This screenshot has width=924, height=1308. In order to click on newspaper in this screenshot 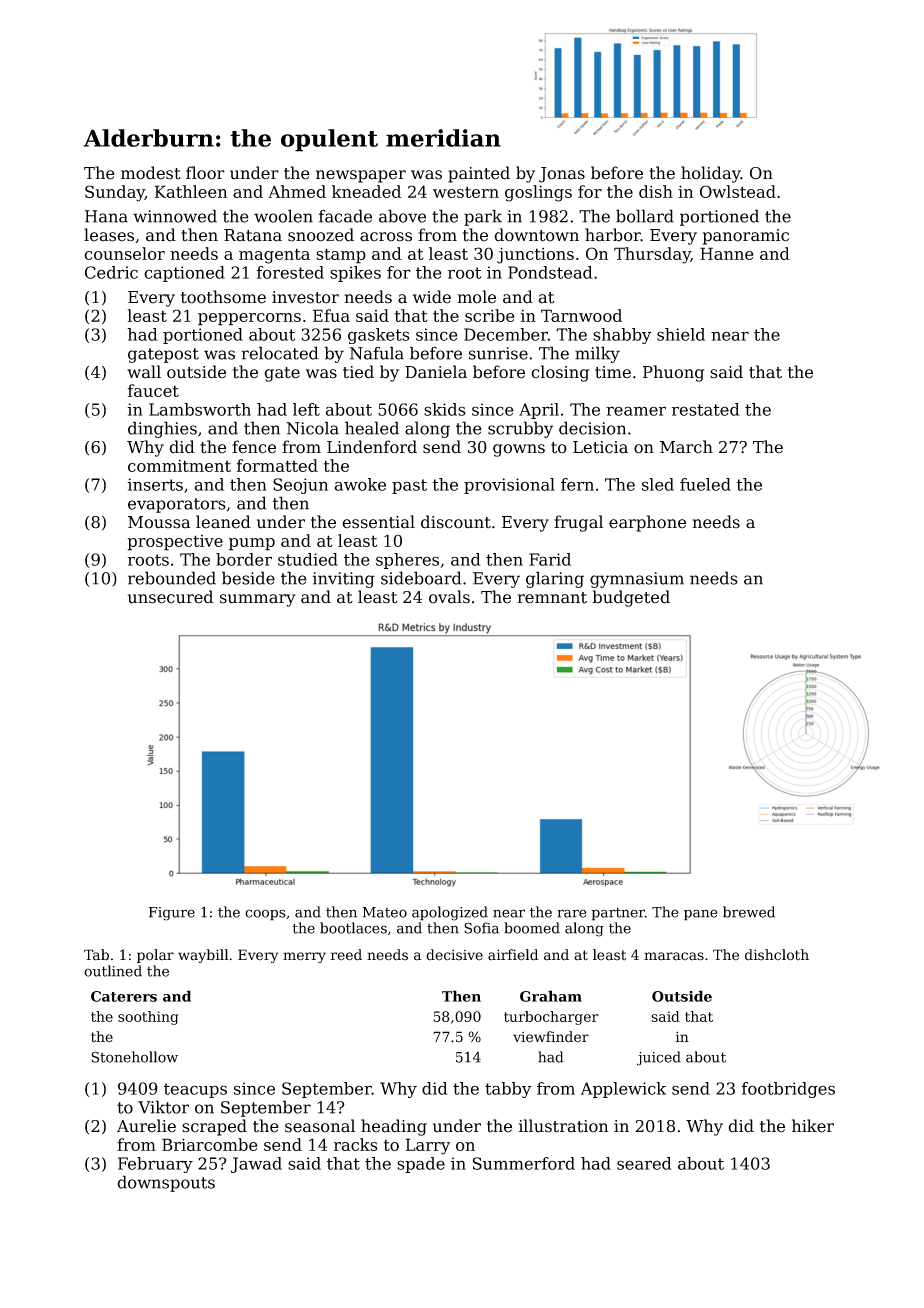, I will do `click(361, 176)`.
